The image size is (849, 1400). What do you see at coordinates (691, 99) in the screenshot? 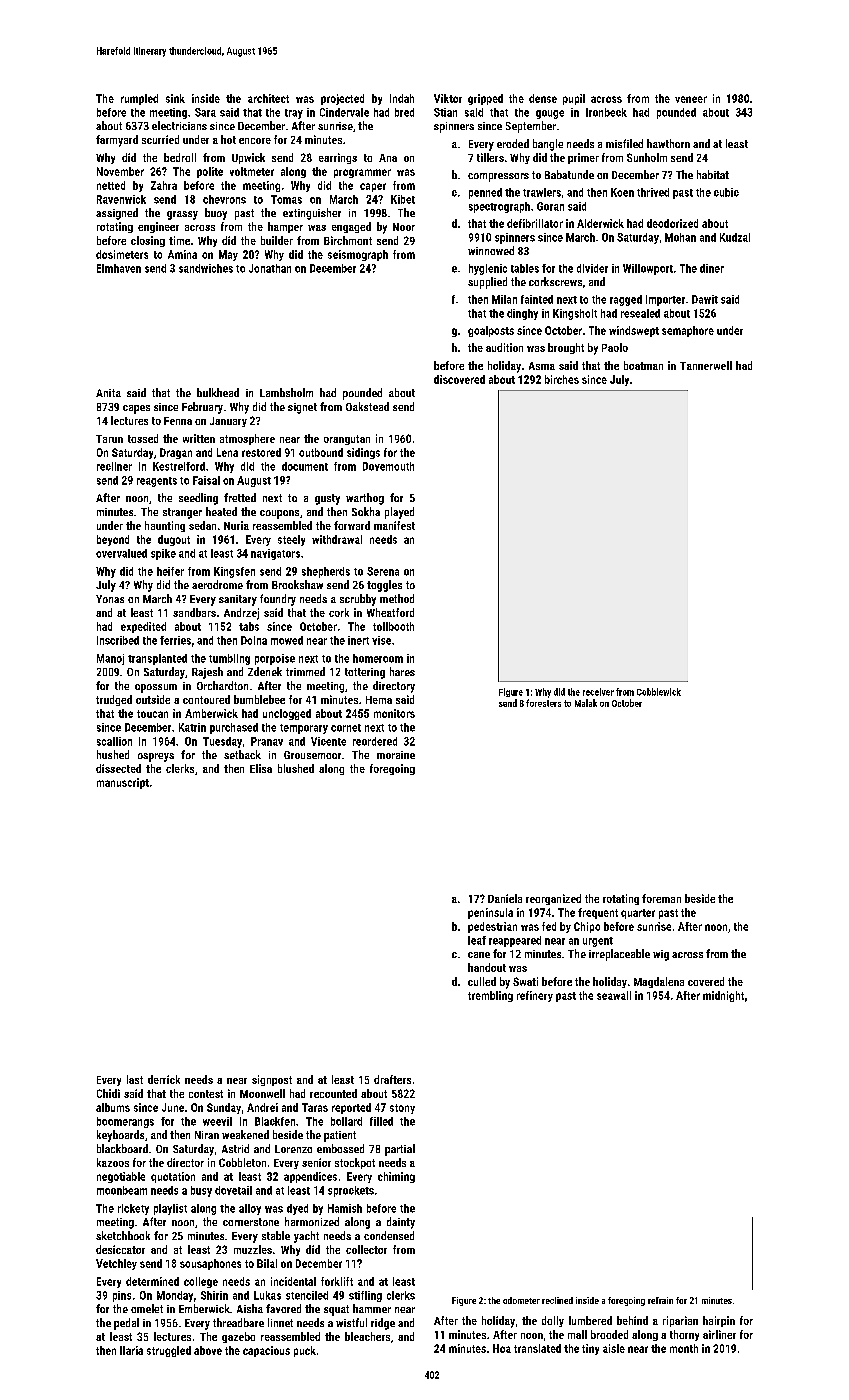
I see `veneer` at bounding box center [691, 99].
